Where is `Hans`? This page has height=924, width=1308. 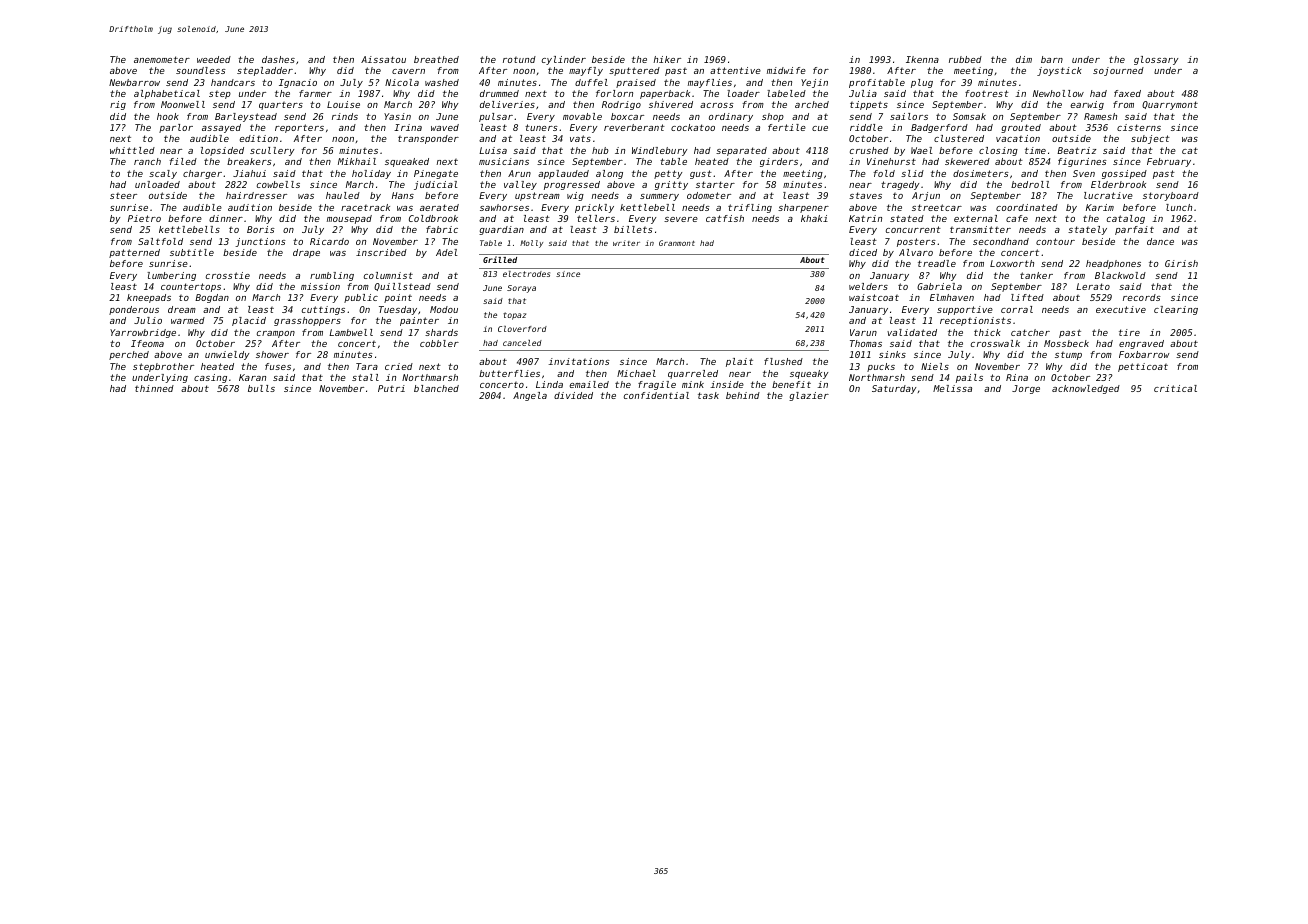
Hans is located at coordinates (403, 195).
